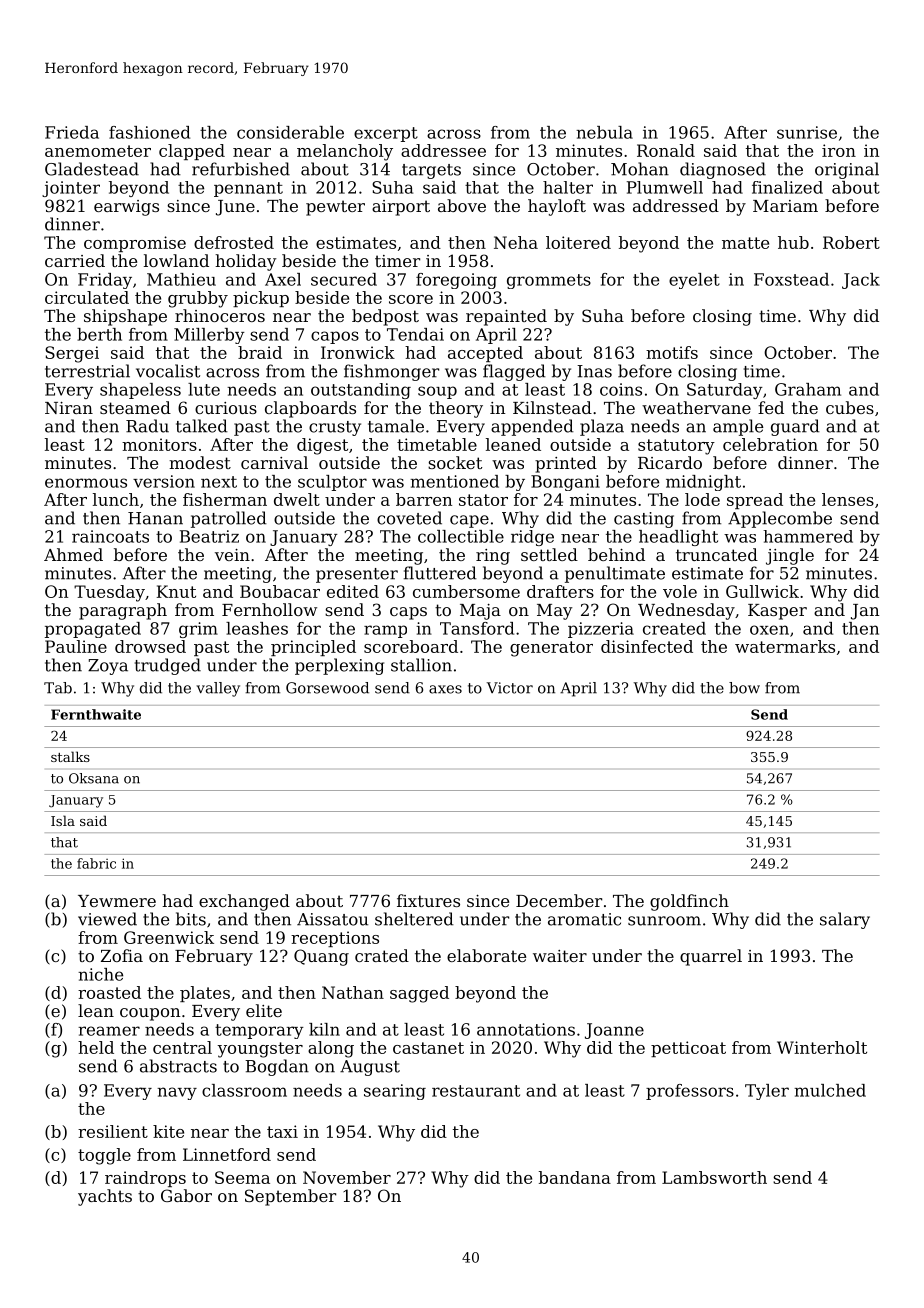 The image size is (924, 1308). What do you see at coordinates (335, 208) in the image?
I see `pewter` at bounding box center [335, 208].
